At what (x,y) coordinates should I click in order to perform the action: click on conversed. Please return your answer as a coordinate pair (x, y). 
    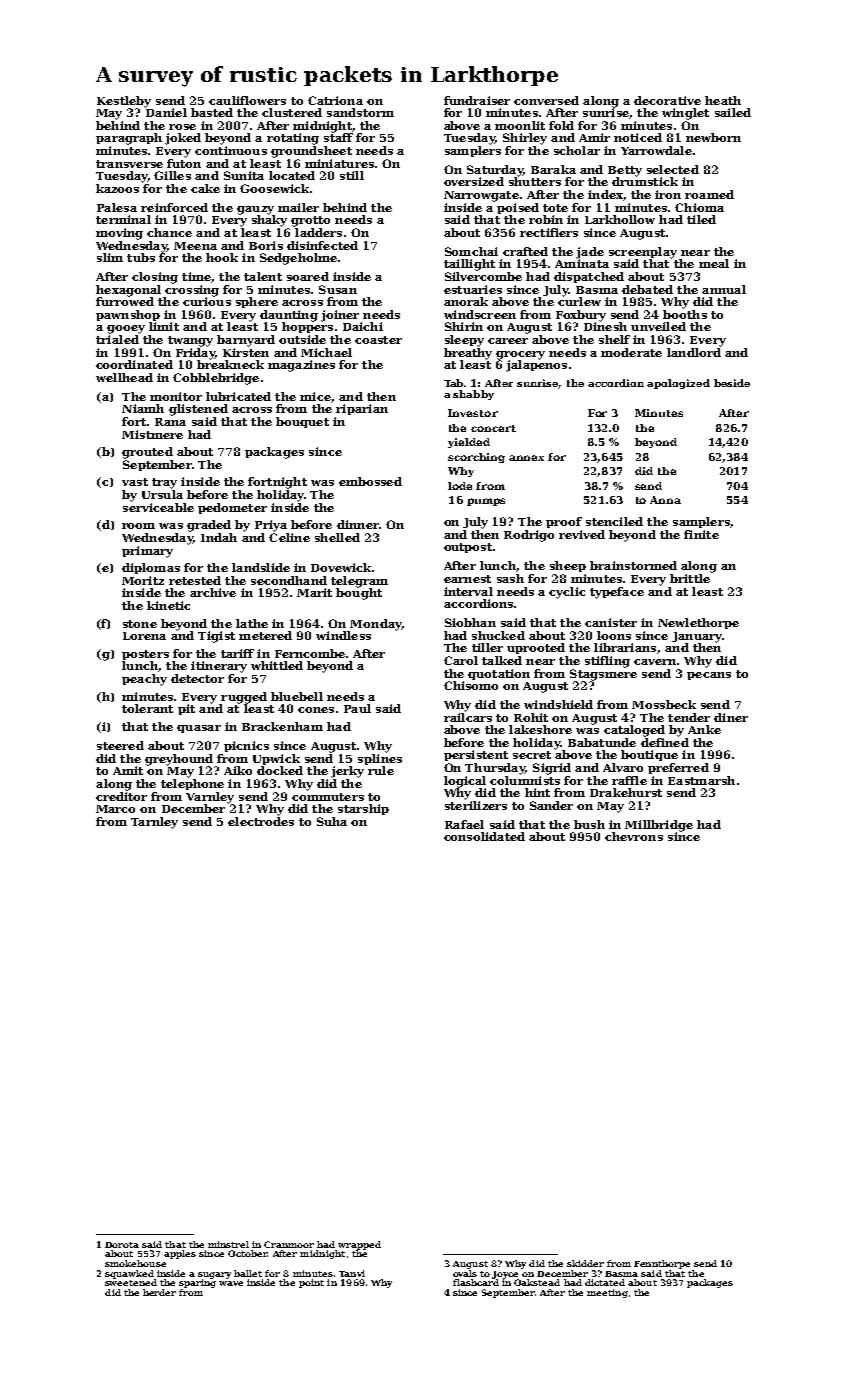
    Looking at the image, I should click on (546, 100).
